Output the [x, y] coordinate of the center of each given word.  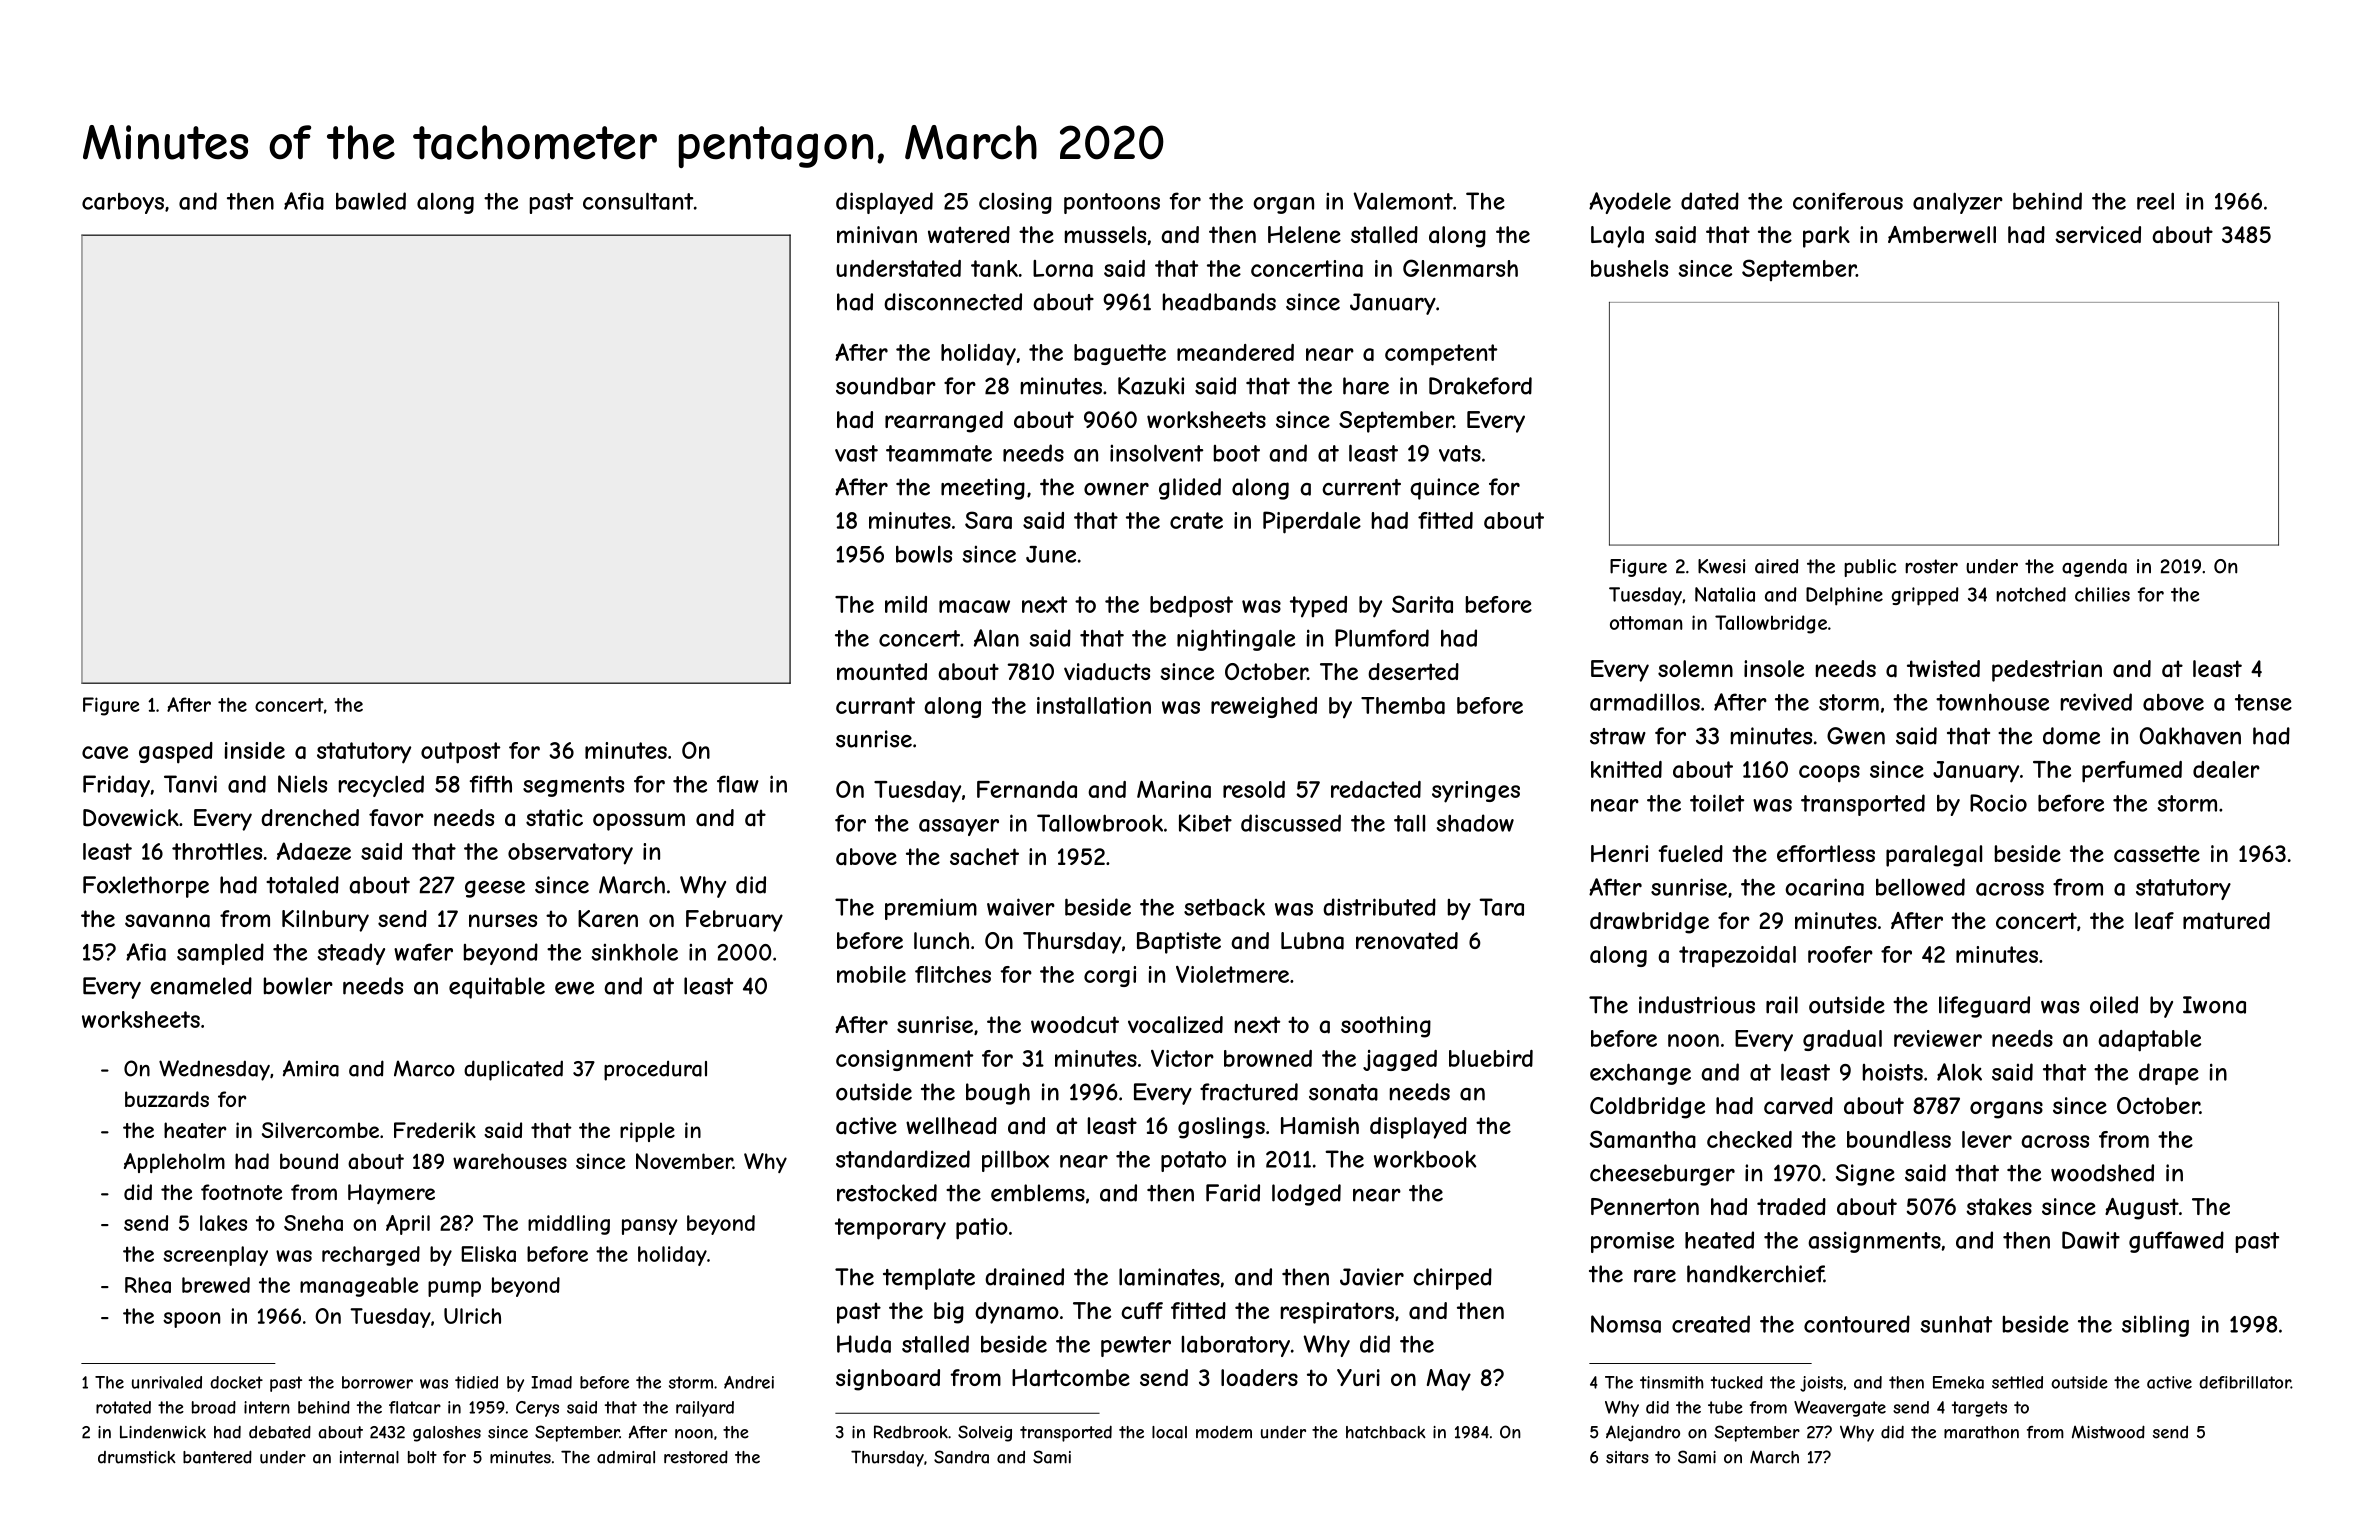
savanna [167, 921]
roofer [1840, 954]
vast [856, 453]
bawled [371, 201]
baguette [1120, 354]
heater [195, 1130]
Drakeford [1480, 386]
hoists [1893, 1072]
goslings [1221, 1128]
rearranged [944, 422]
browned [1268, 1058]
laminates [1169, 1277]
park [1826, 237]
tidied [476, 1382]
